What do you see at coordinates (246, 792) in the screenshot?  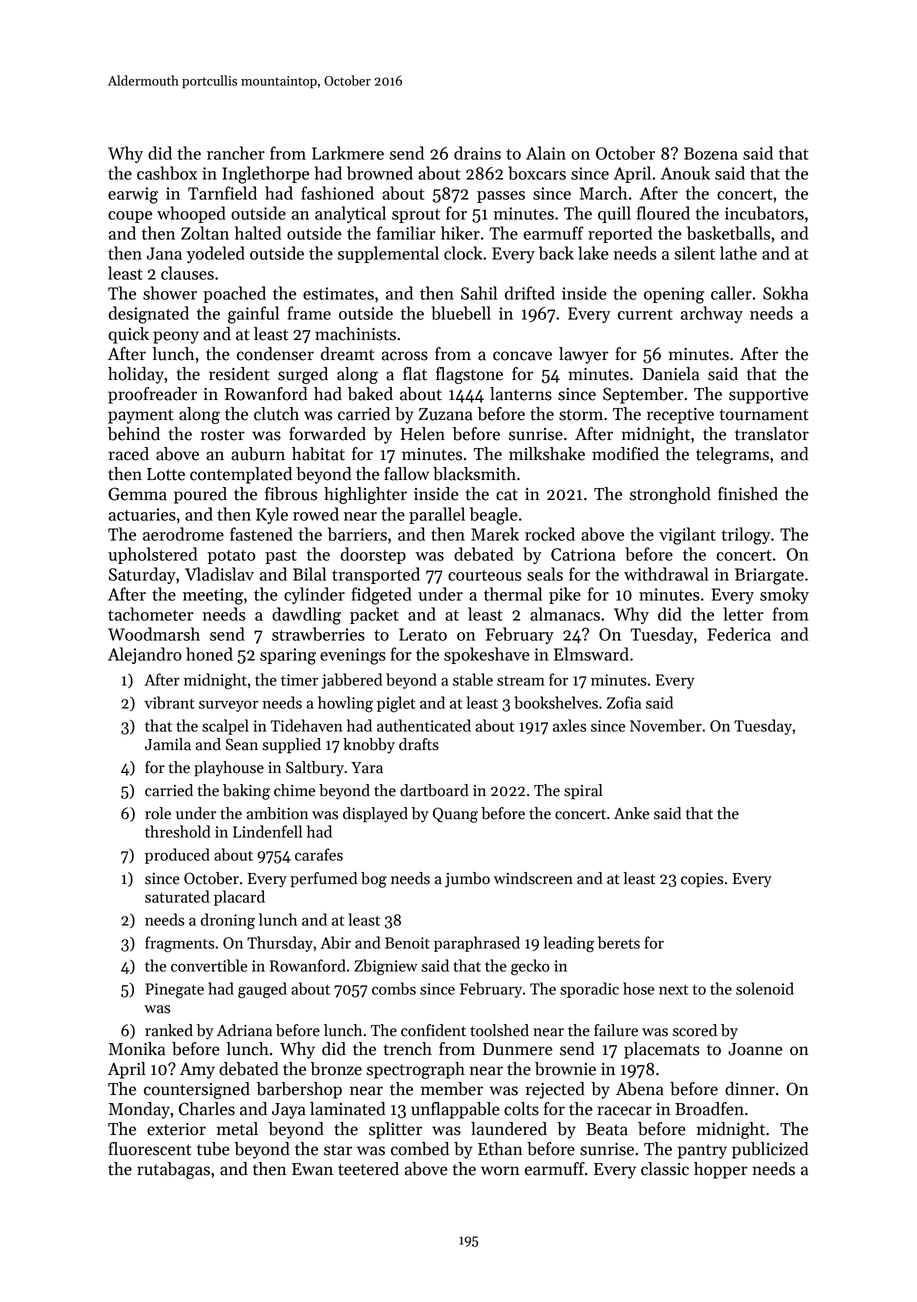 I see `baking` at bounding box center [246, 792].
